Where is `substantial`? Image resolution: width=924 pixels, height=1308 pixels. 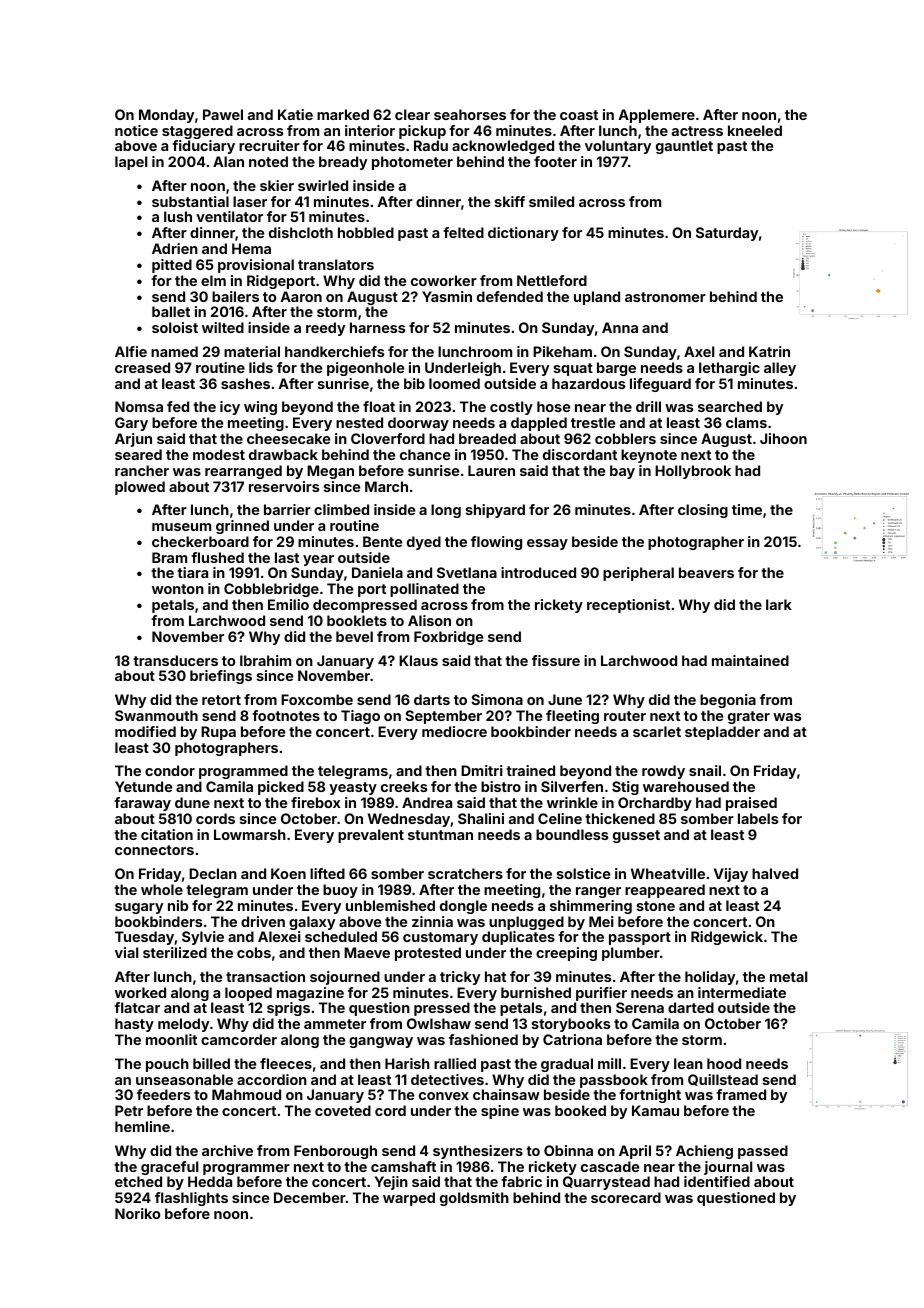 substantial is located at coordinates (190, 201).
